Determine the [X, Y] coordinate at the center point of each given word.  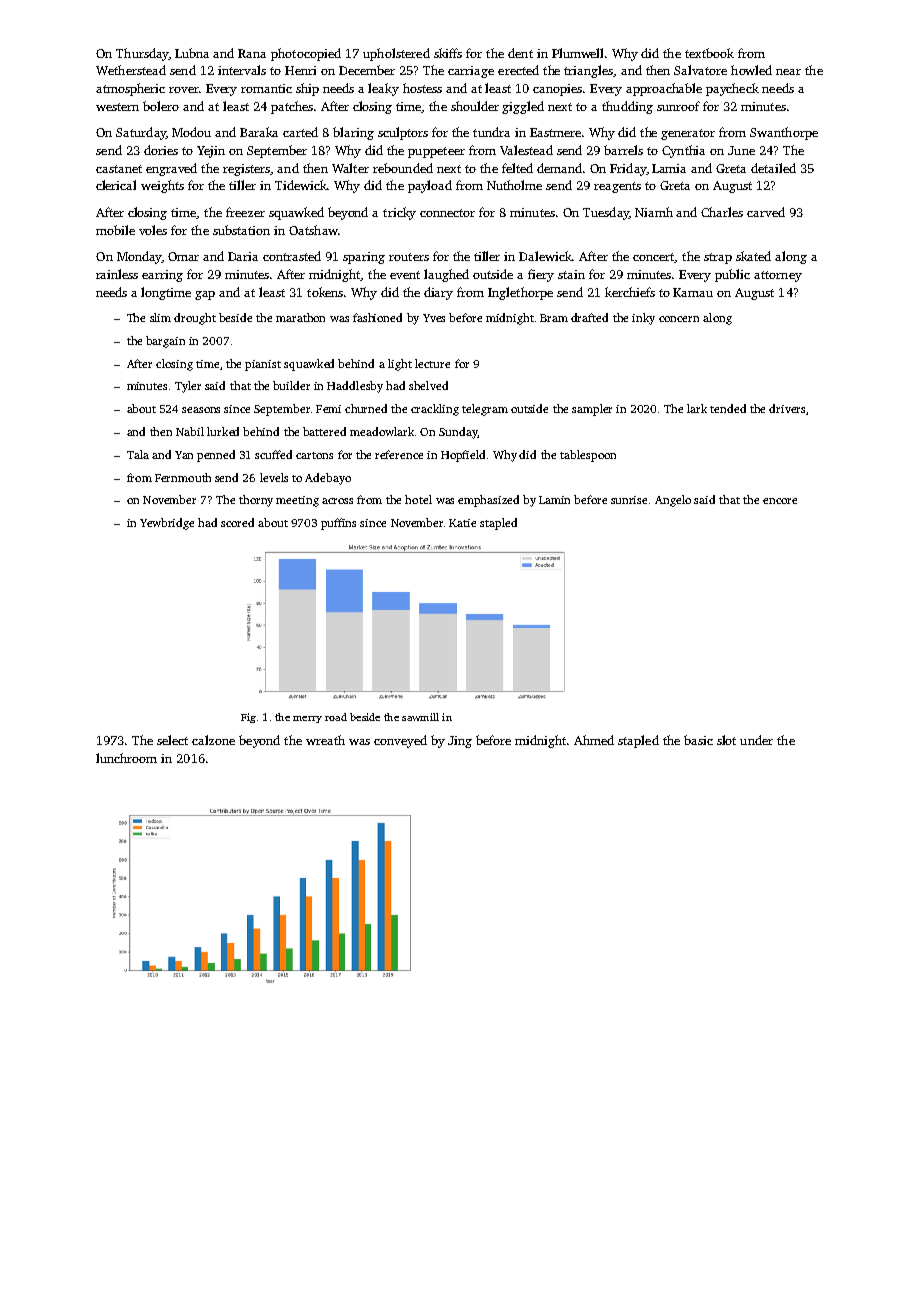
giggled [523, 107]
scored [237, 522]
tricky [399, 213]
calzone [213, 740]
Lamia [669, 168]
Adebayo [328, 479]
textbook [709, 53]
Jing [460, 742]
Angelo [673, 501]
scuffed [273, 454]
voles [153, 230]
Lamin [554, 500]
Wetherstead [131, 70]
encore [780, 501]
